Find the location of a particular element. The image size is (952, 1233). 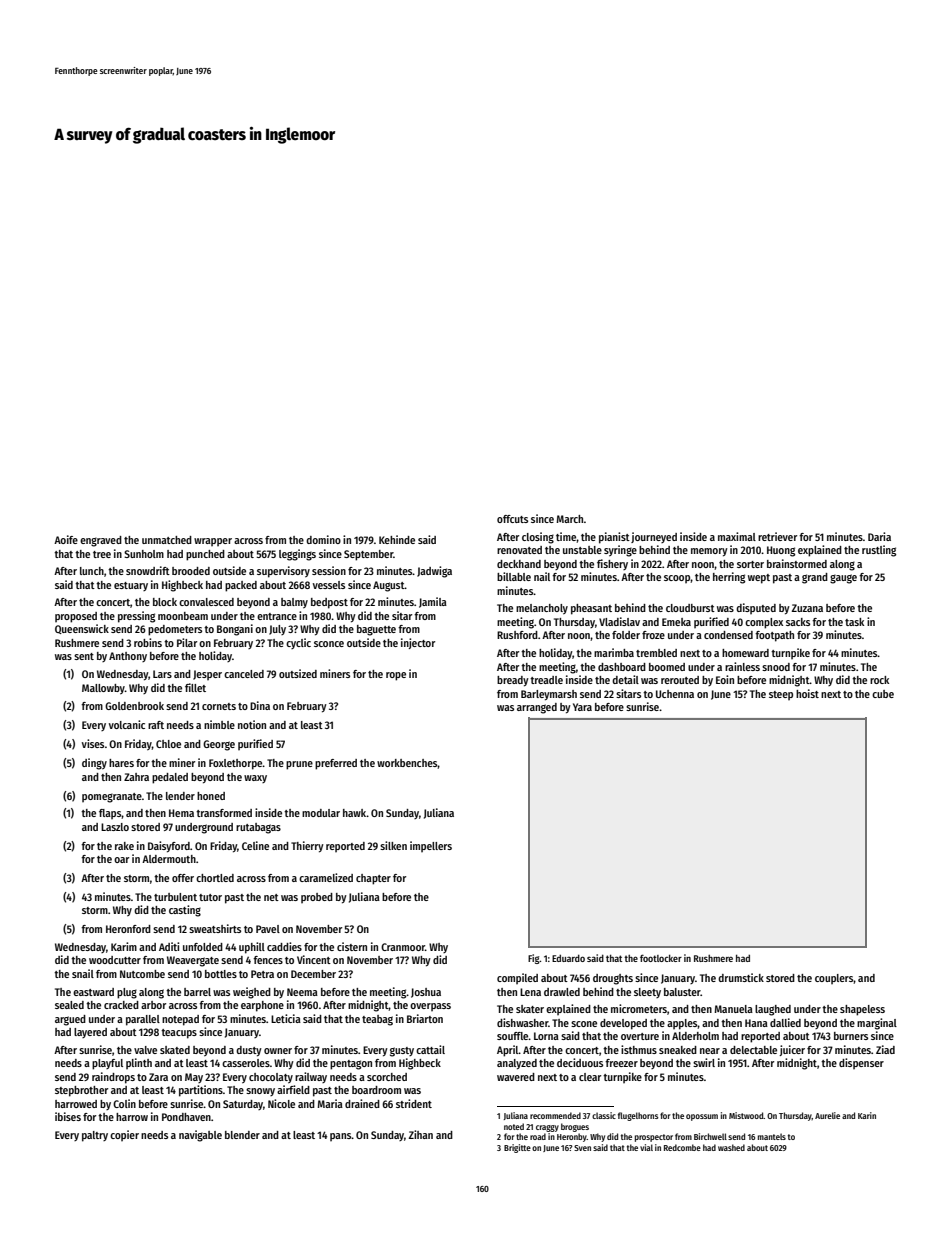

couplers is located at coordinates (834, 979).
